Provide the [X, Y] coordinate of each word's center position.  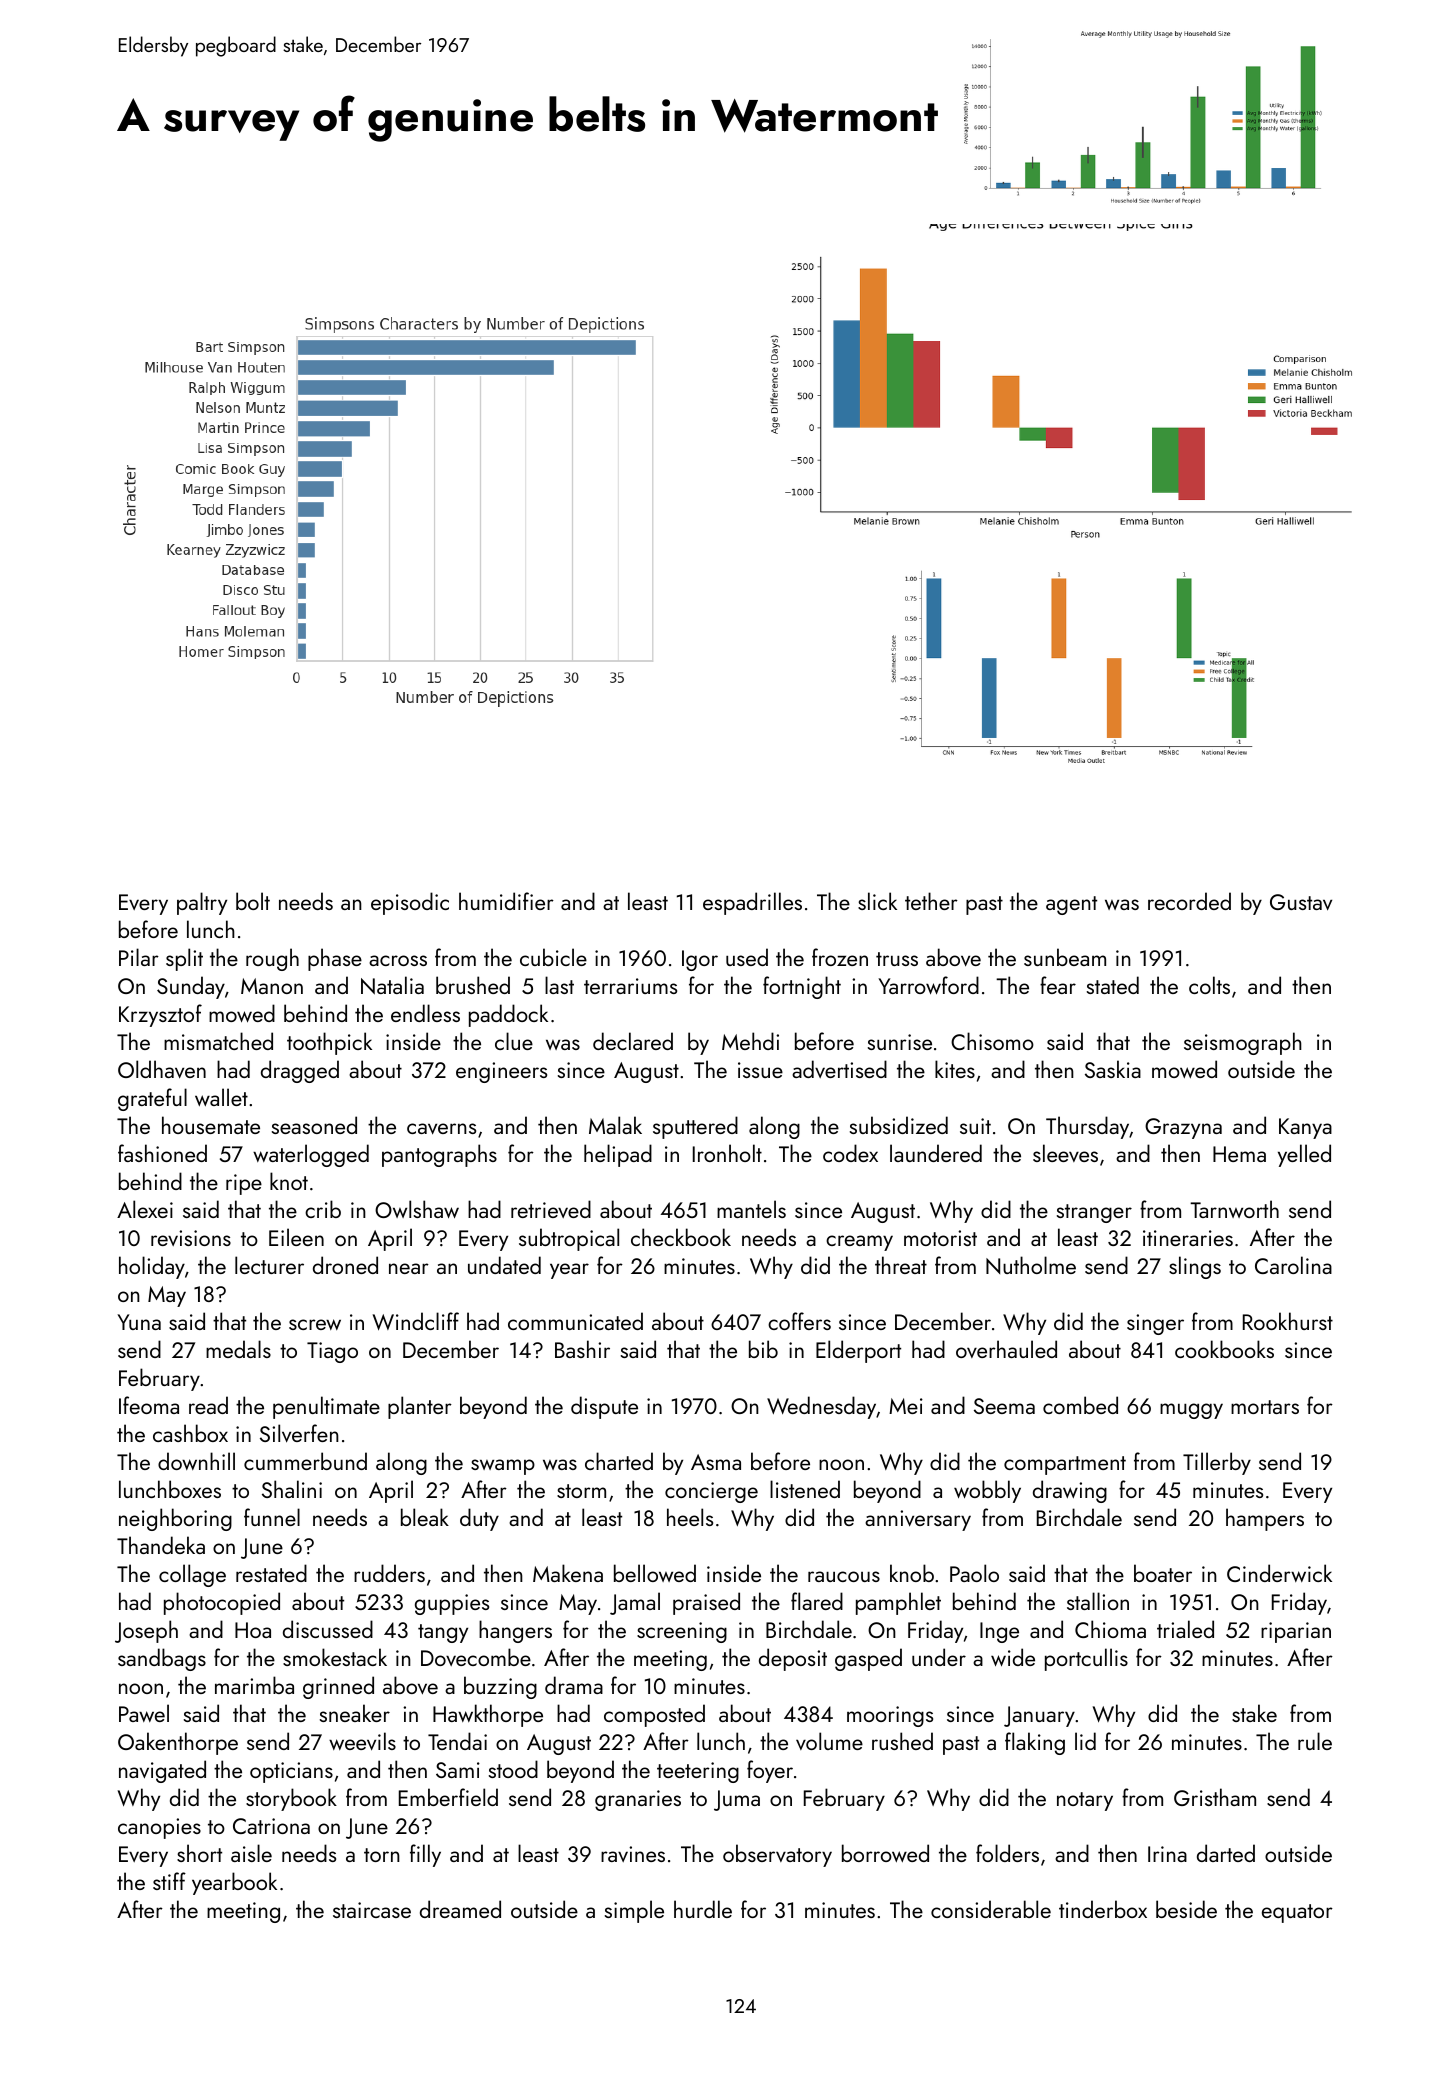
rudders [389, 1573]
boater [1163, 1573]
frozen [840, 957]
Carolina [1293, 1265]
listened [805, 1489]
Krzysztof [160, 1015]
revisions [191, 1238]
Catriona [271, 1826]
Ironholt [727, 1153]
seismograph [1243, 1043]
